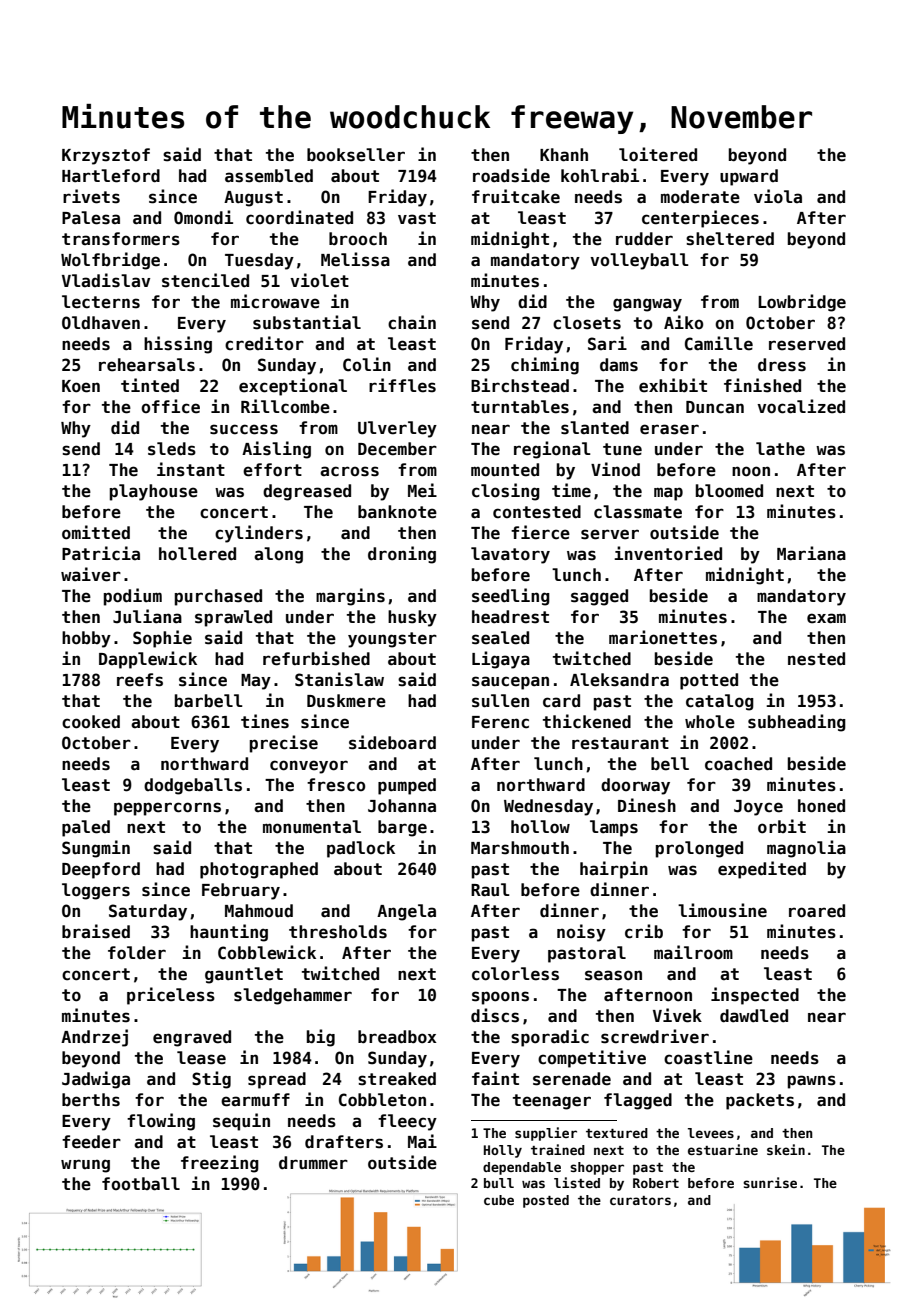 The image size is (908, 1316). I want to click on cooked, so click(91, 722).
